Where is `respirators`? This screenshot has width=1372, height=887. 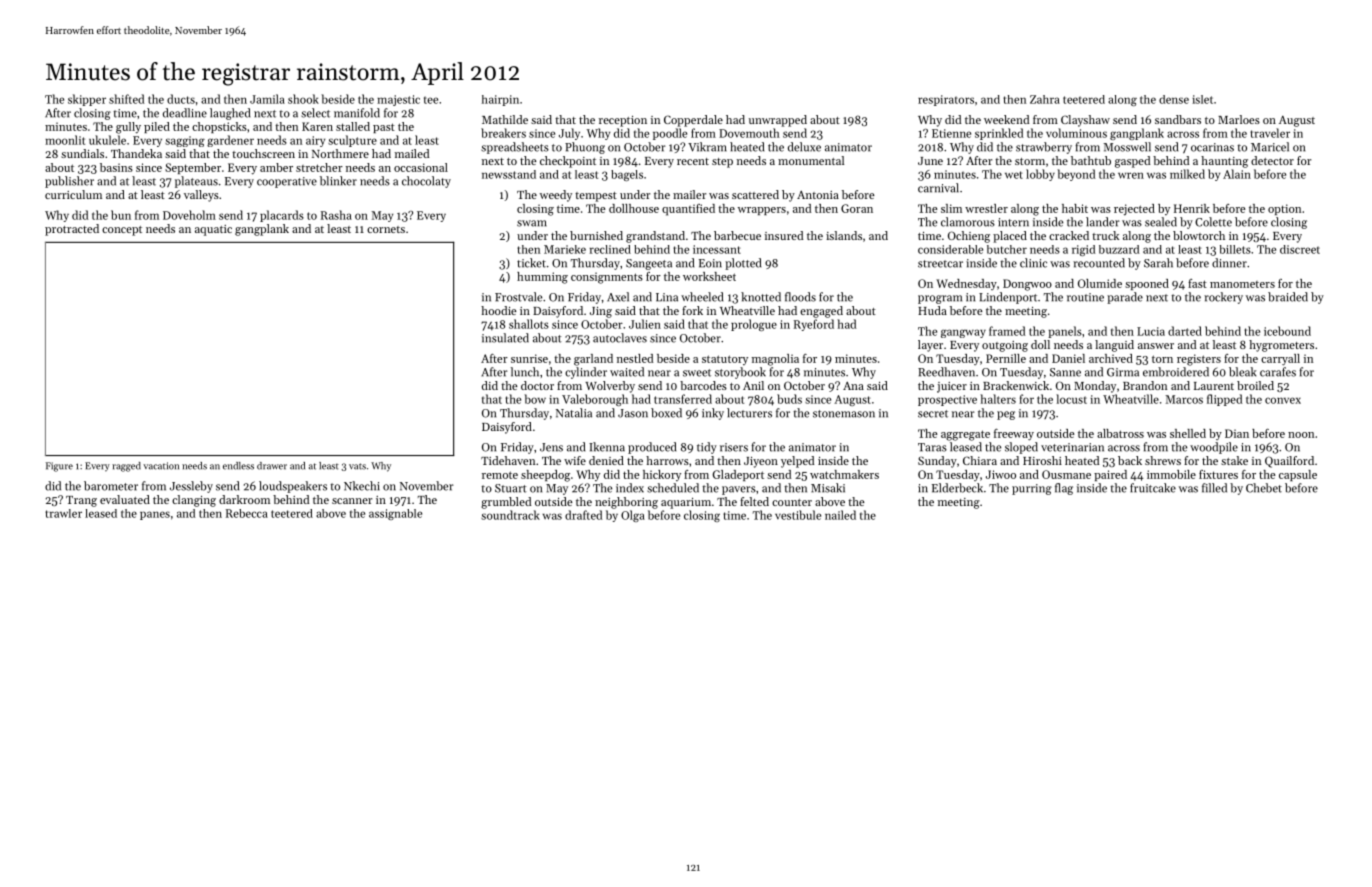 respirators is located at coordinates (946, 100).
